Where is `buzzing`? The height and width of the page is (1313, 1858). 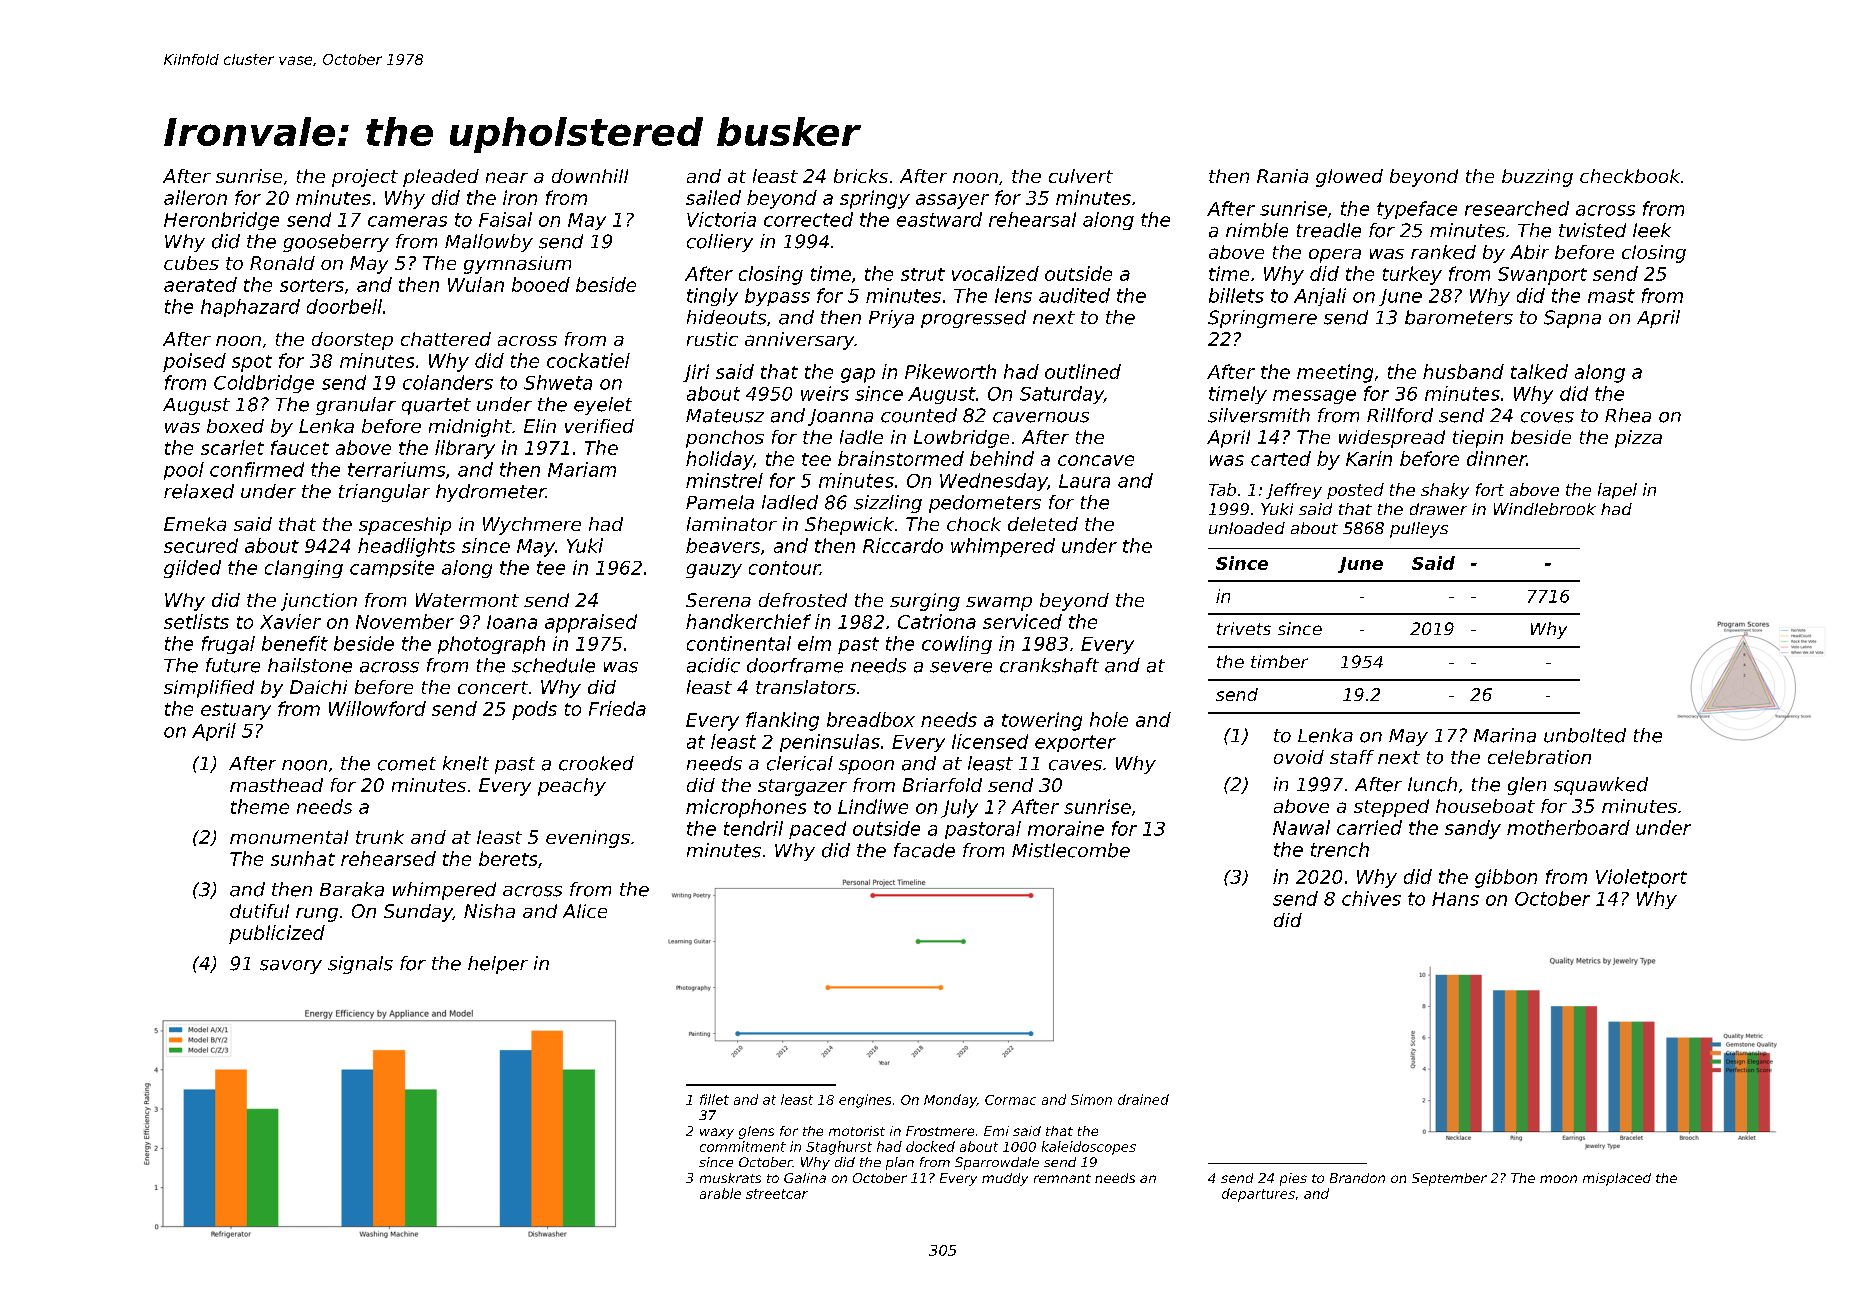
buzzing is located at coordinates (1537, 178).
